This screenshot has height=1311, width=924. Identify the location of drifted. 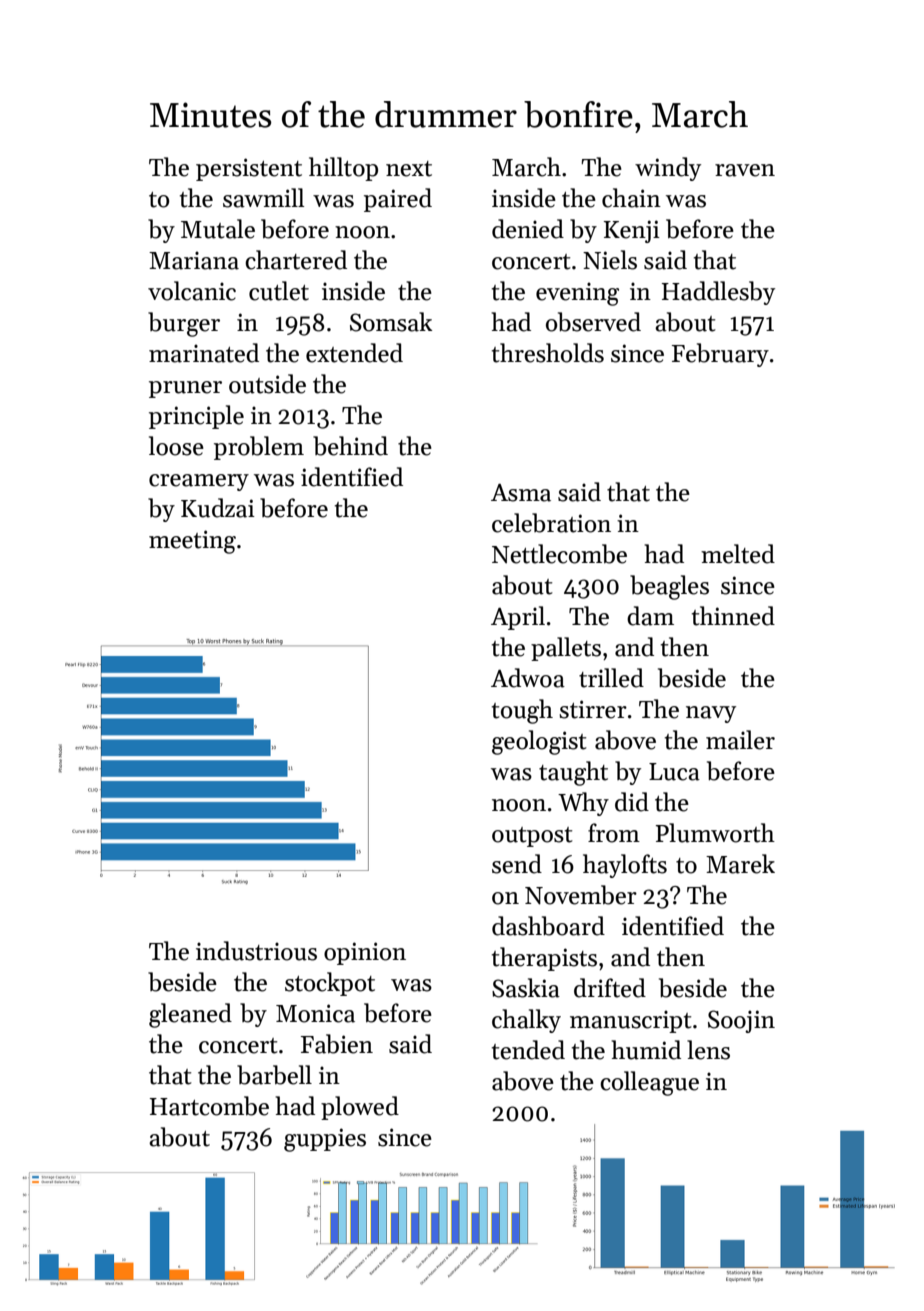
(610, 988).
